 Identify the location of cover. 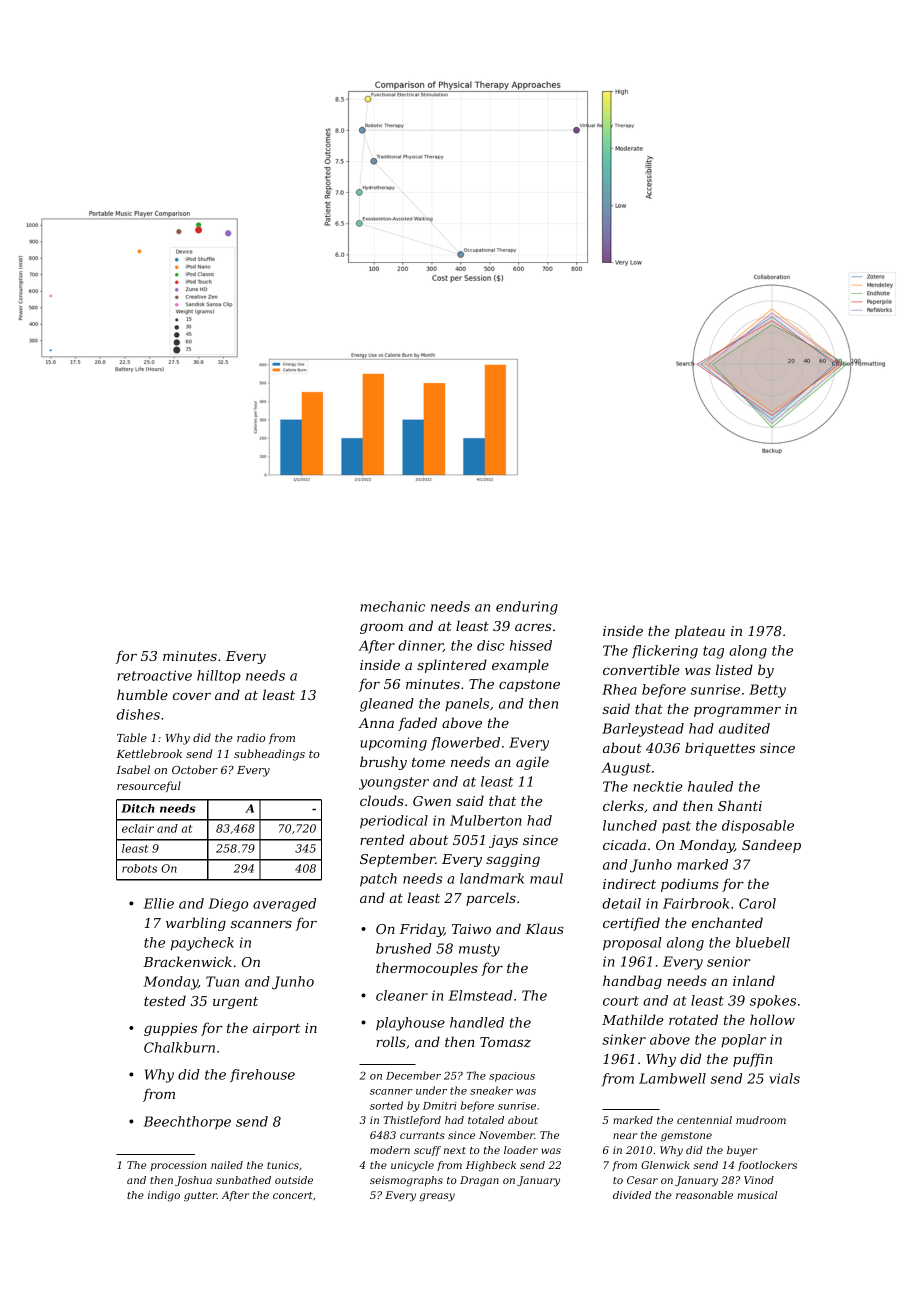
(192, 696).
